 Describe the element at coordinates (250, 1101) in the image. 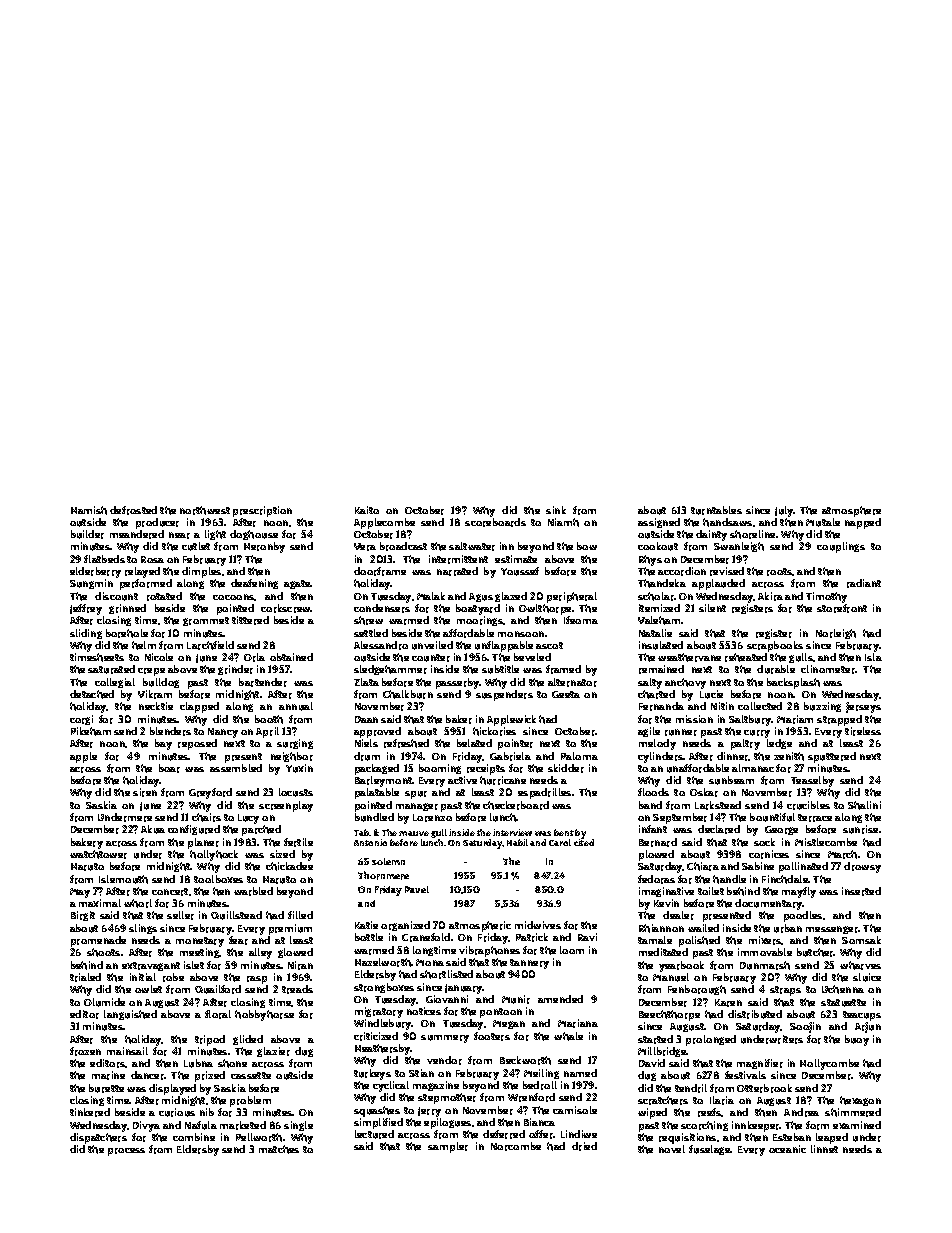

I see `problem` at that location.
